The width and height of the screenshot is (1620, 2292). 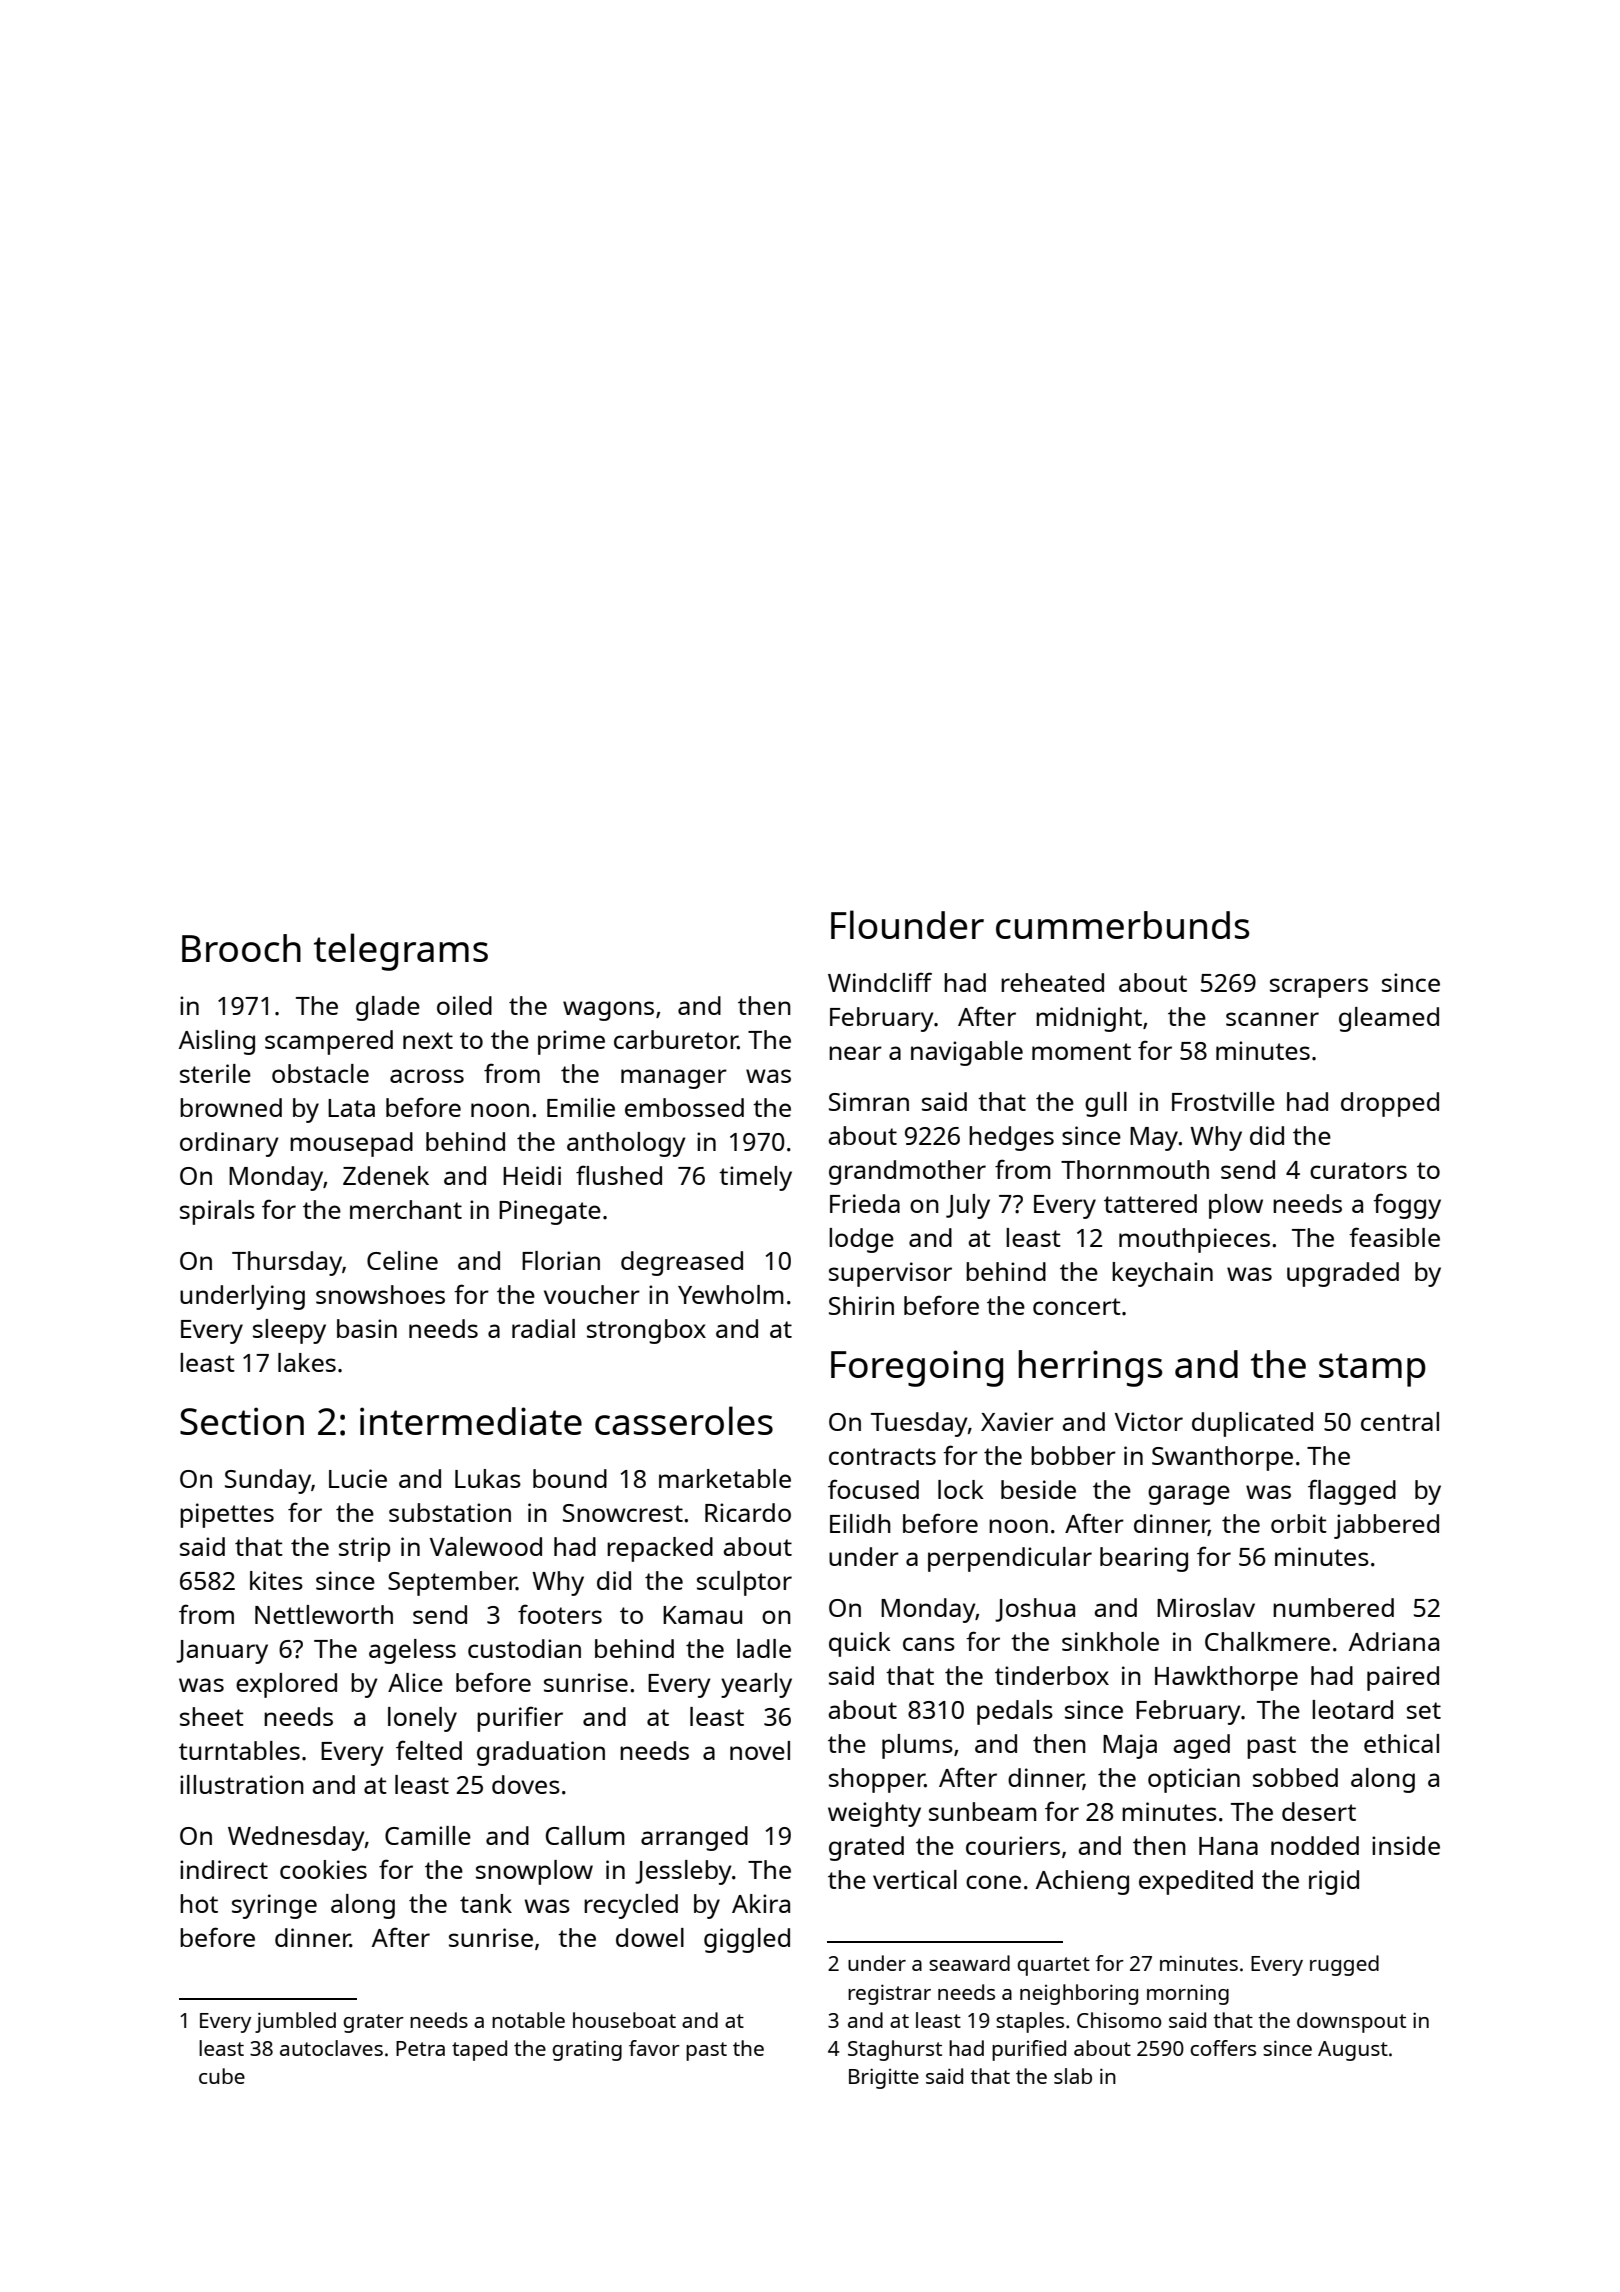 What do you see at coordinates (744, 1583) in the screenshot?
I see `sculptor` at bounding box center [744, 1583].
